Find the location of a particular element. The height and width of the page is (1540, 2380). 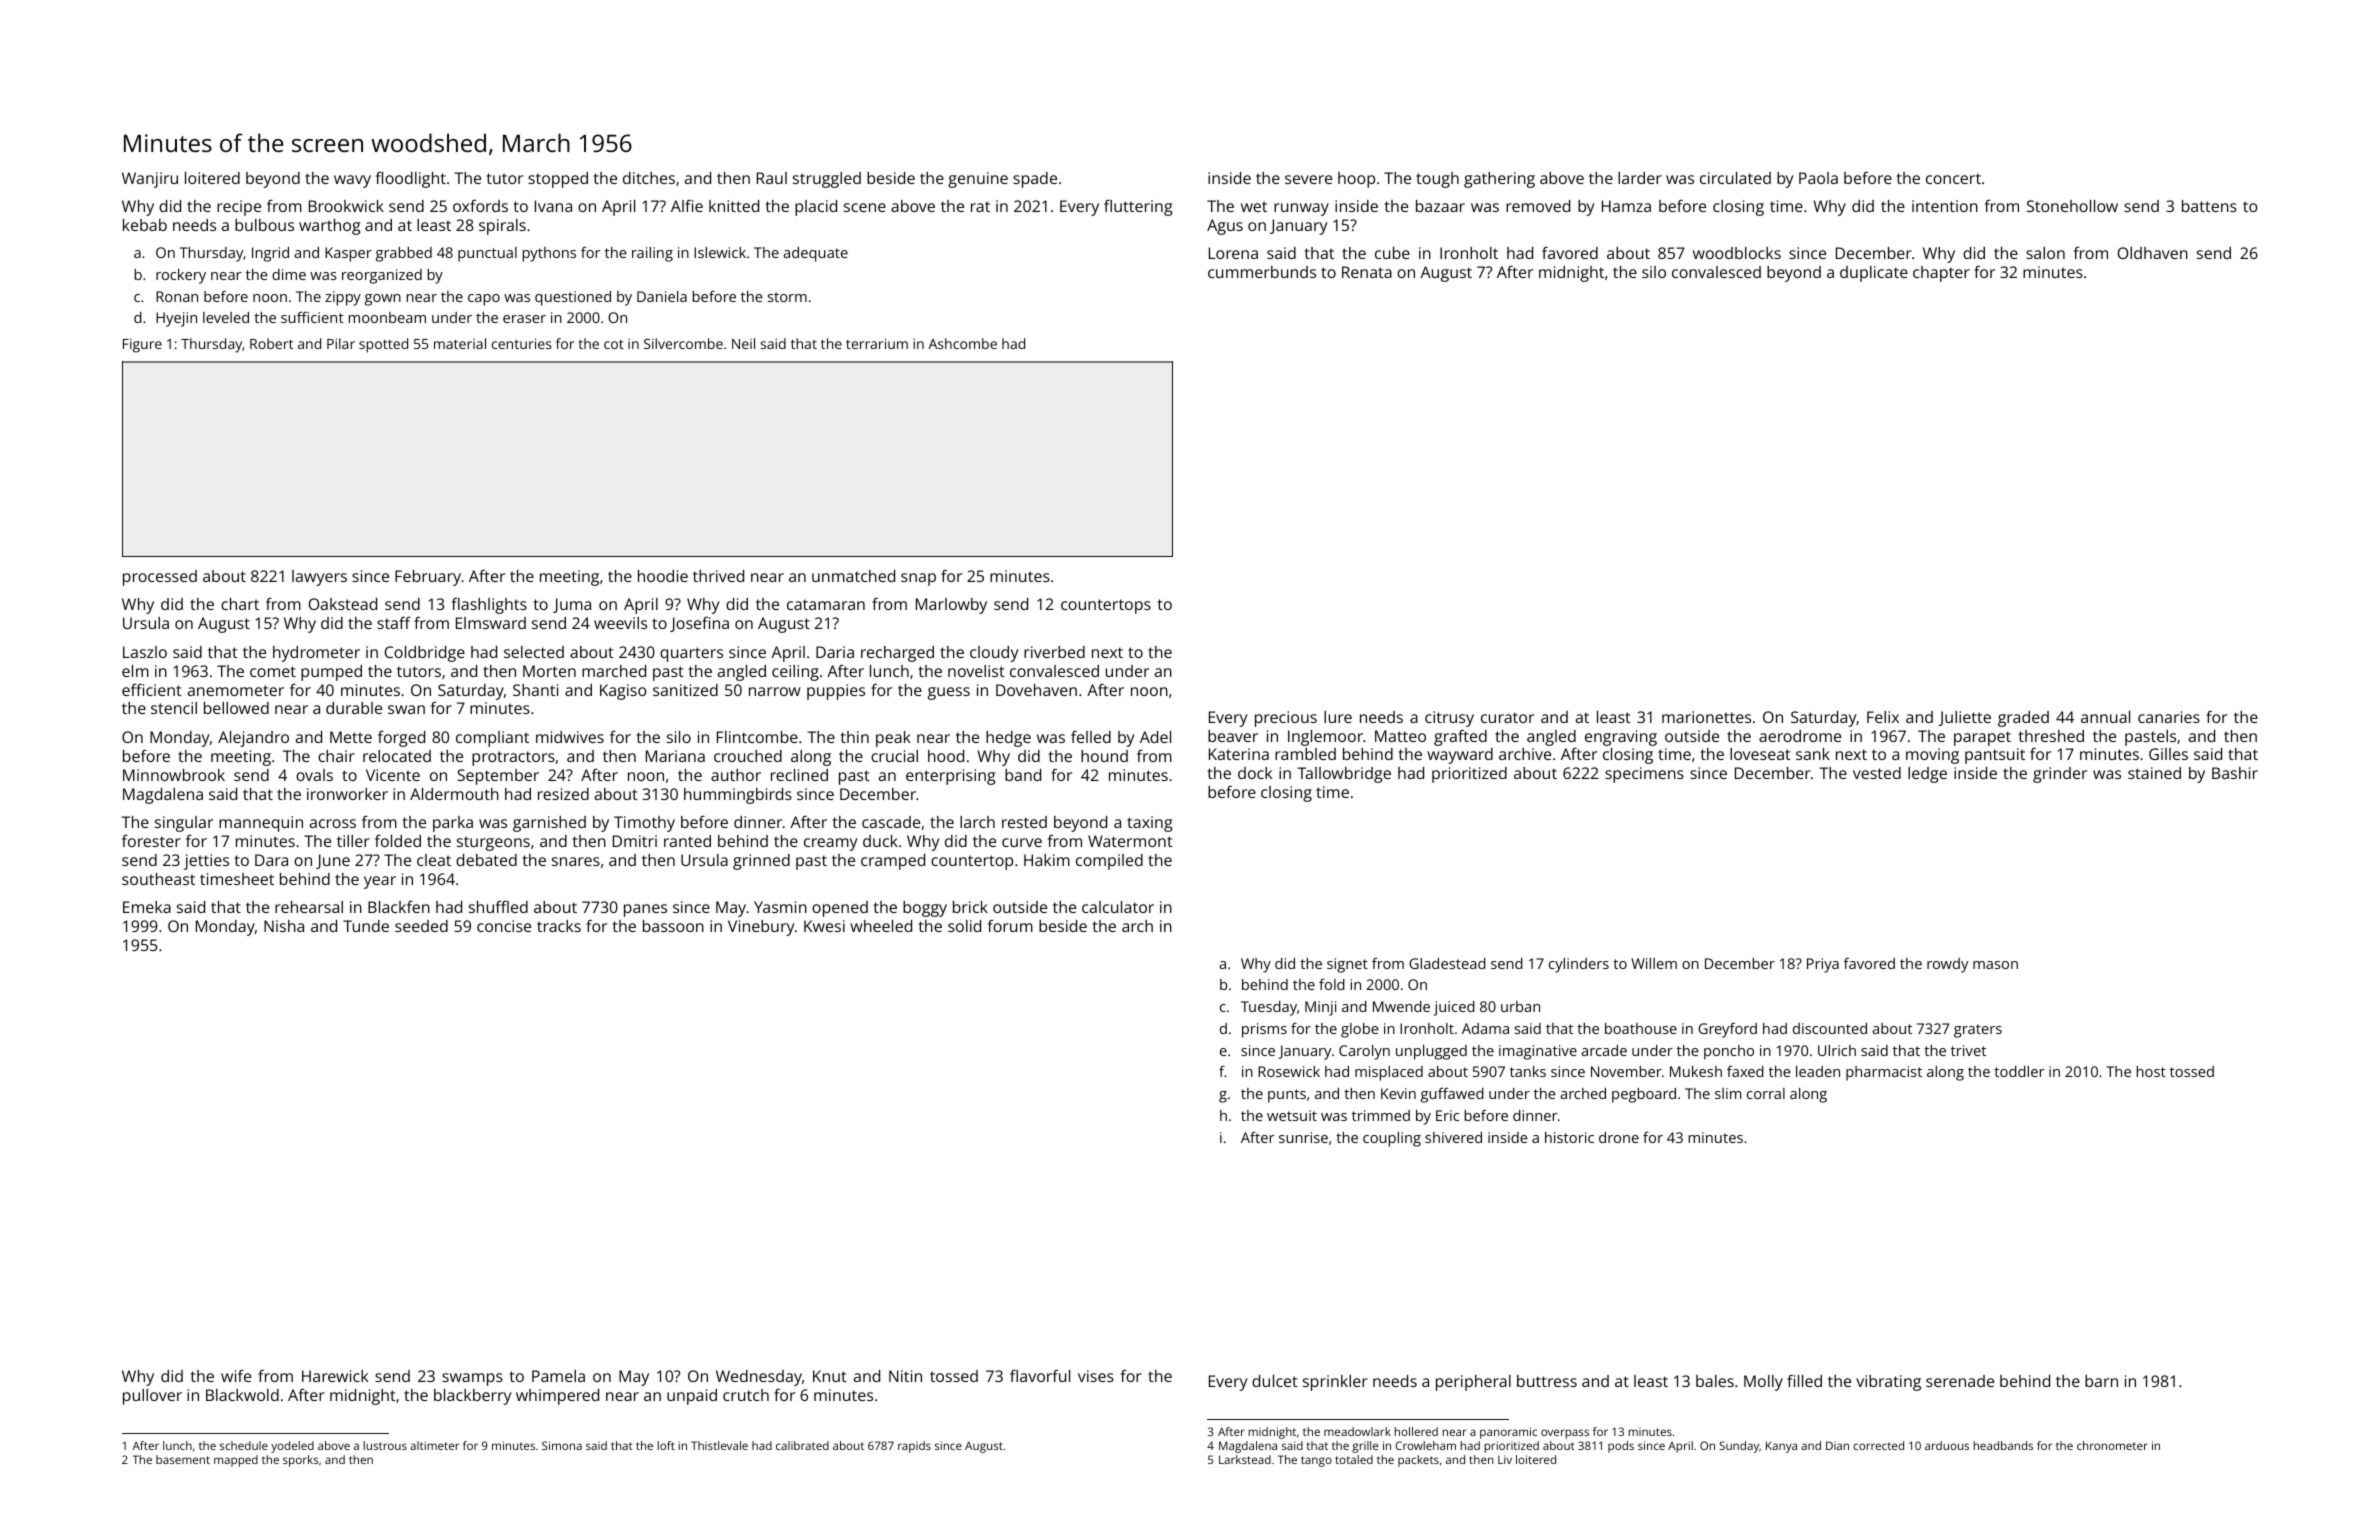

rapids is located at coordinates (914, 1447).
